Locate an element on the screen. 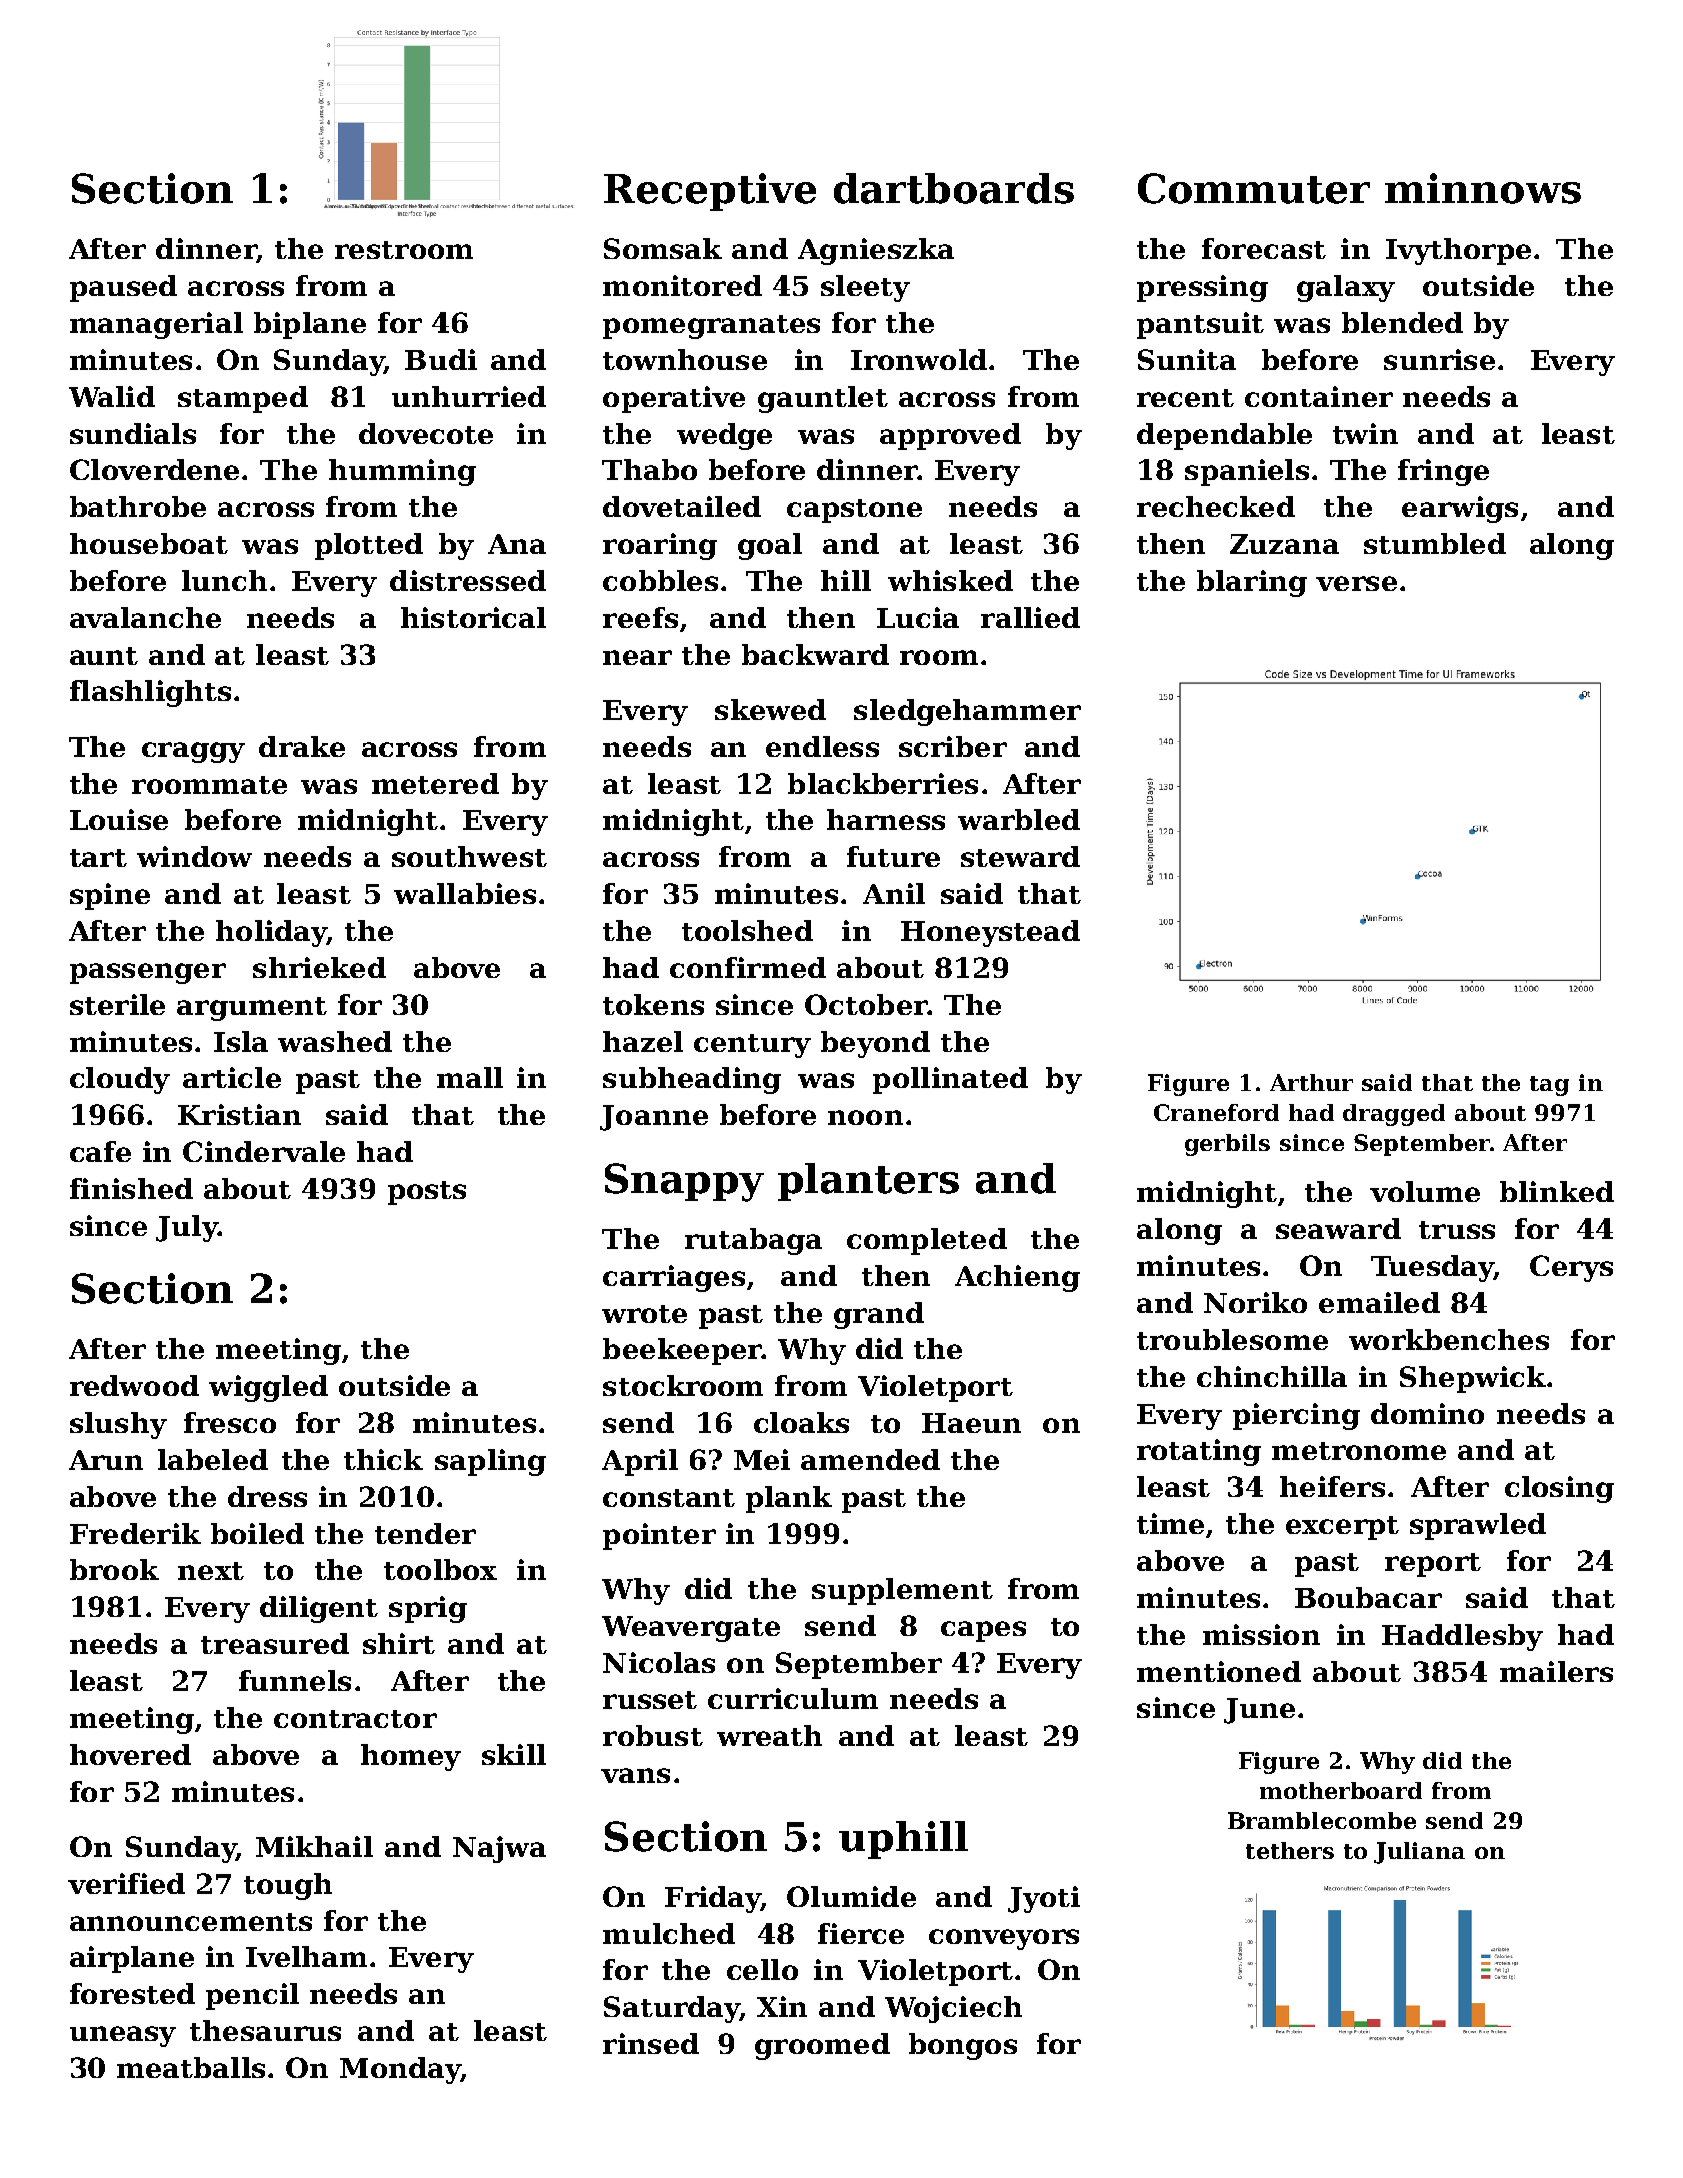  Budi is located at coordinates (441, 359).
